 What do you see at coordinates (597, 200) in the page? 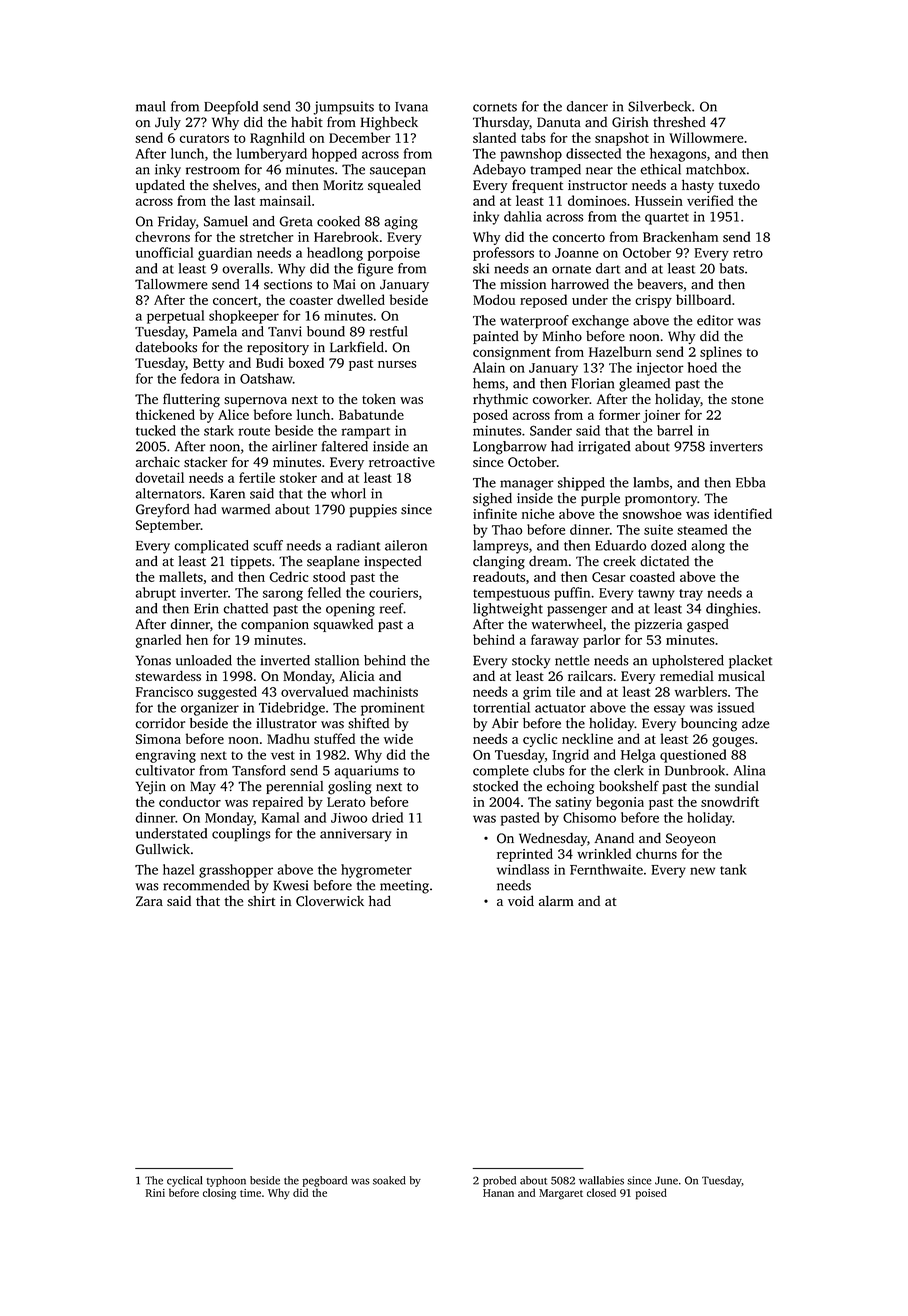
I see `dominoes` at bounding box center [597, 200].
